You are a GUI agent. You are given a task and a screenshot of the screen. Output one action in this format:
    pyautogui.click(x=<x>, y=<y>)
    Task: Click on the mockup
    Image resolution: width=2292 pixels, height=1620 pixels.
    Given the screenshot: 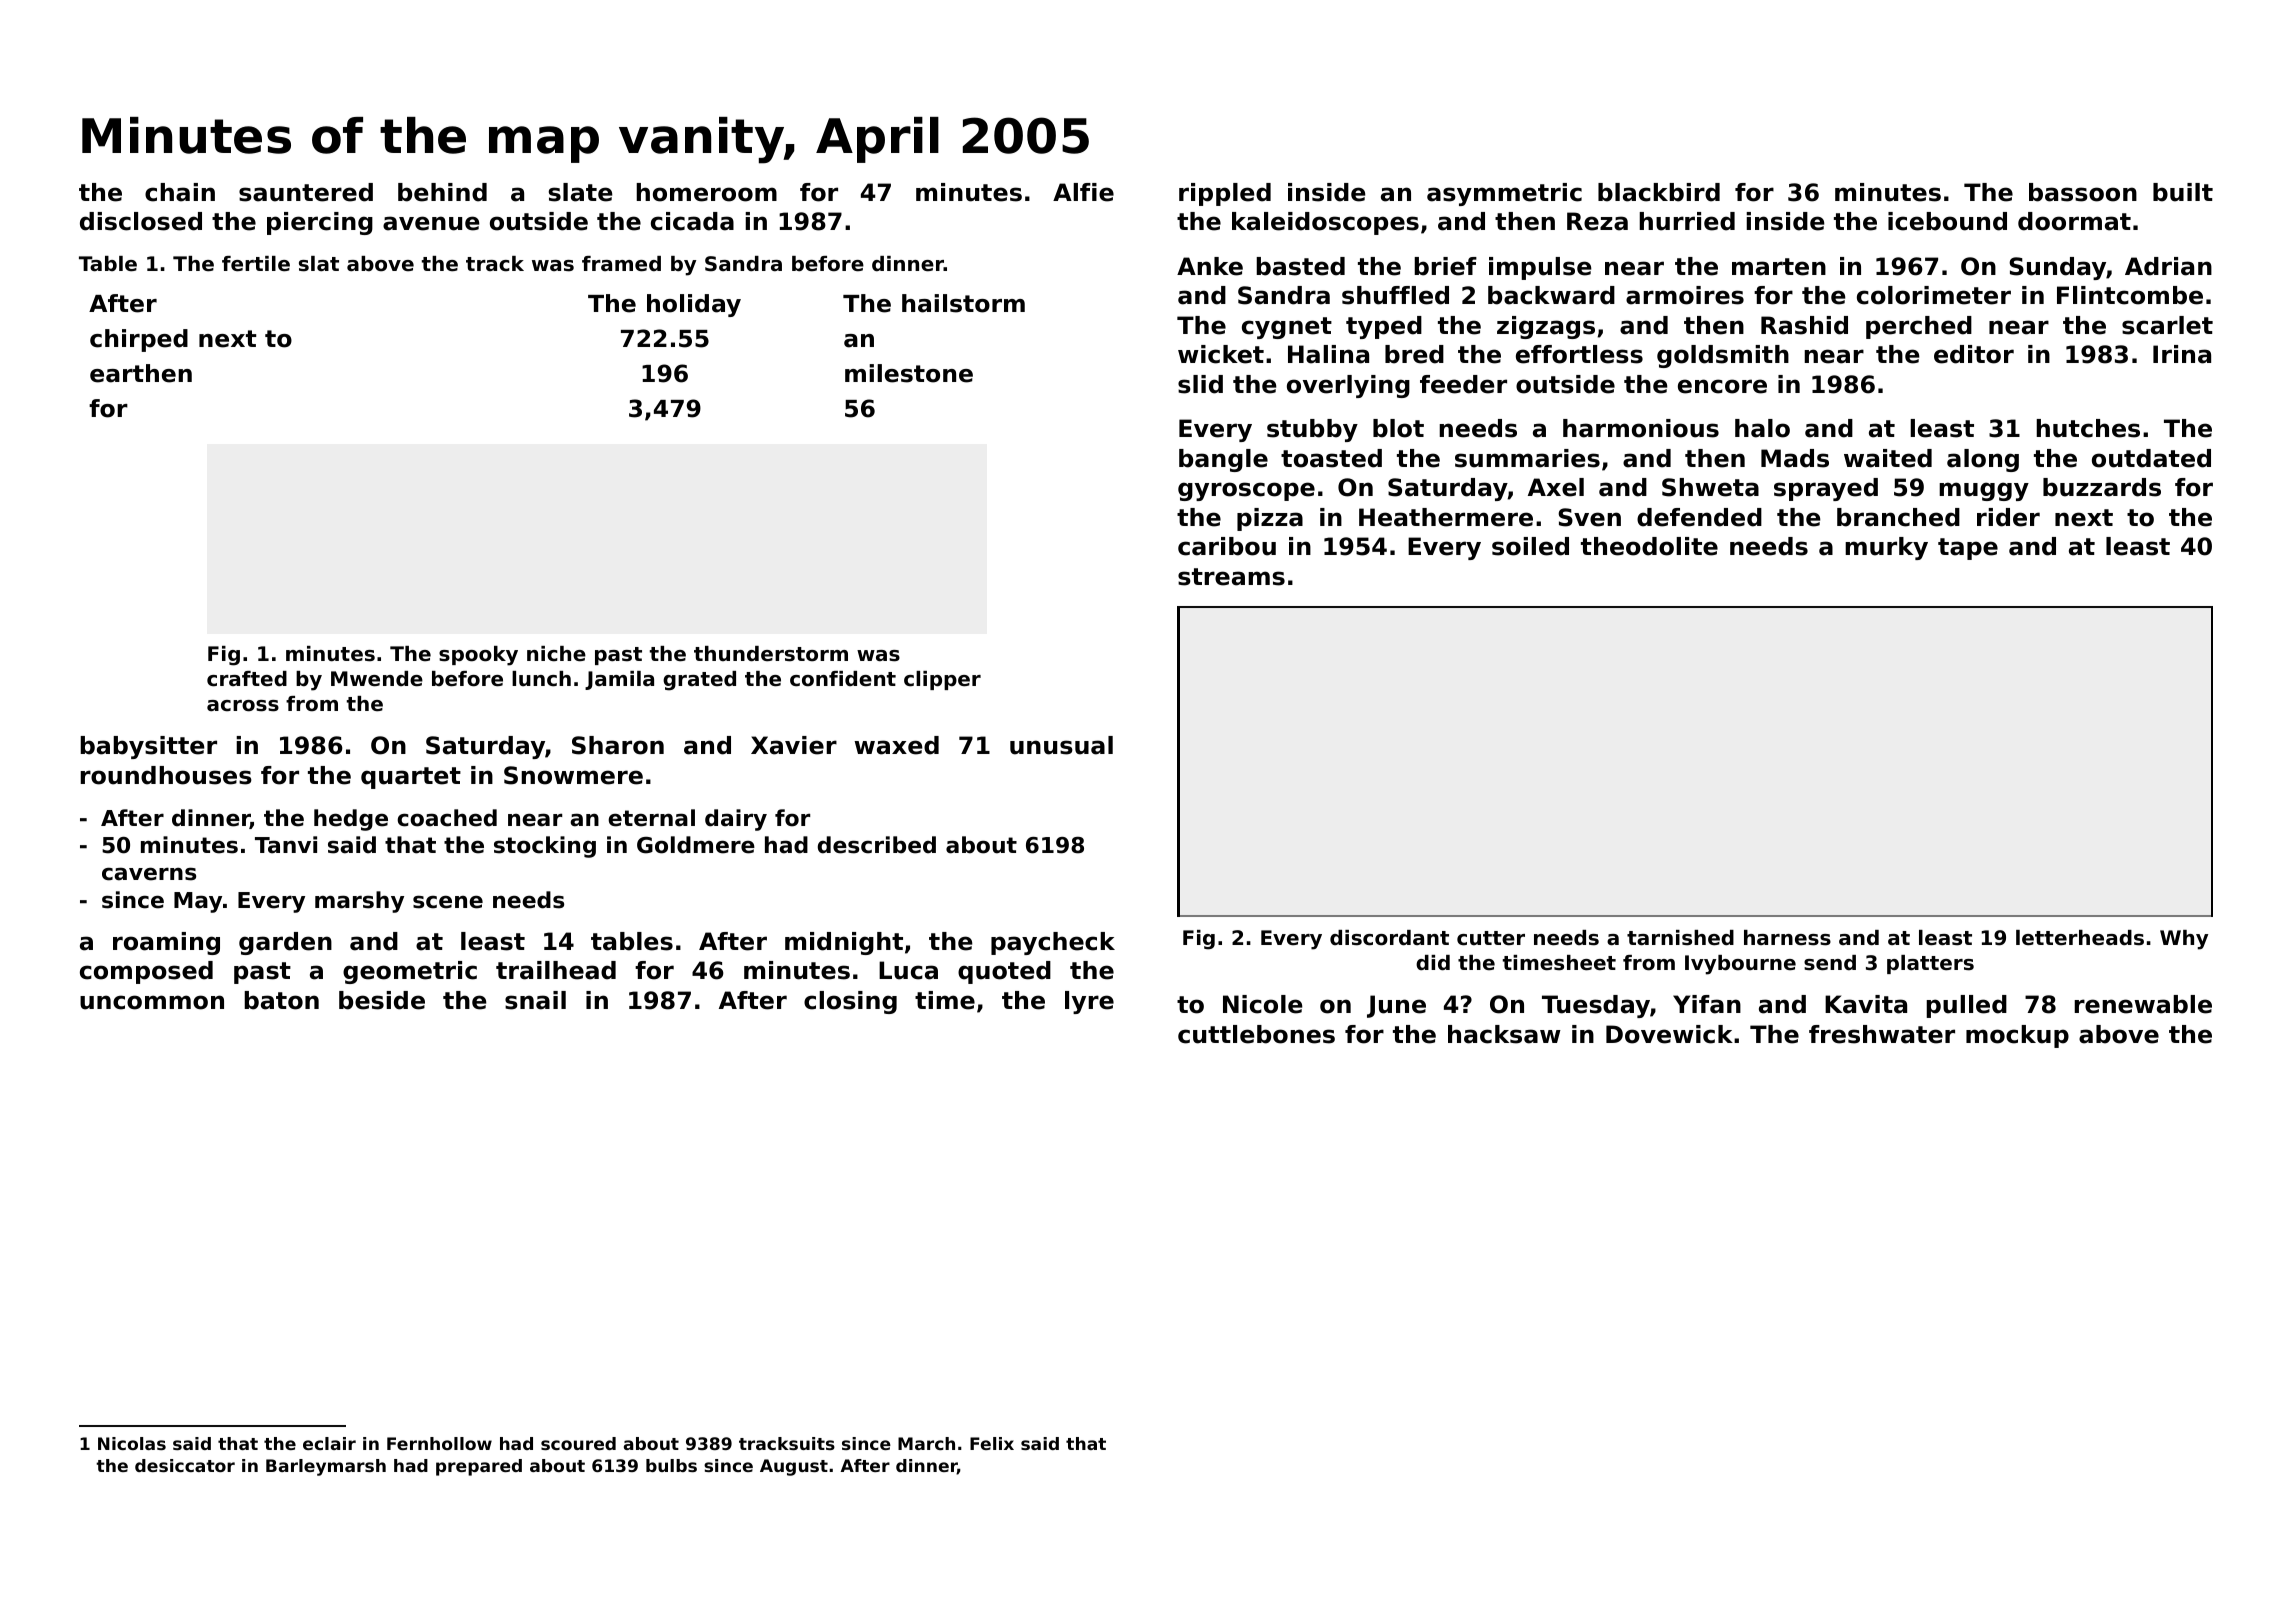 What is the action you would take?
    pyautogui.click(x=2017, y=1036)
